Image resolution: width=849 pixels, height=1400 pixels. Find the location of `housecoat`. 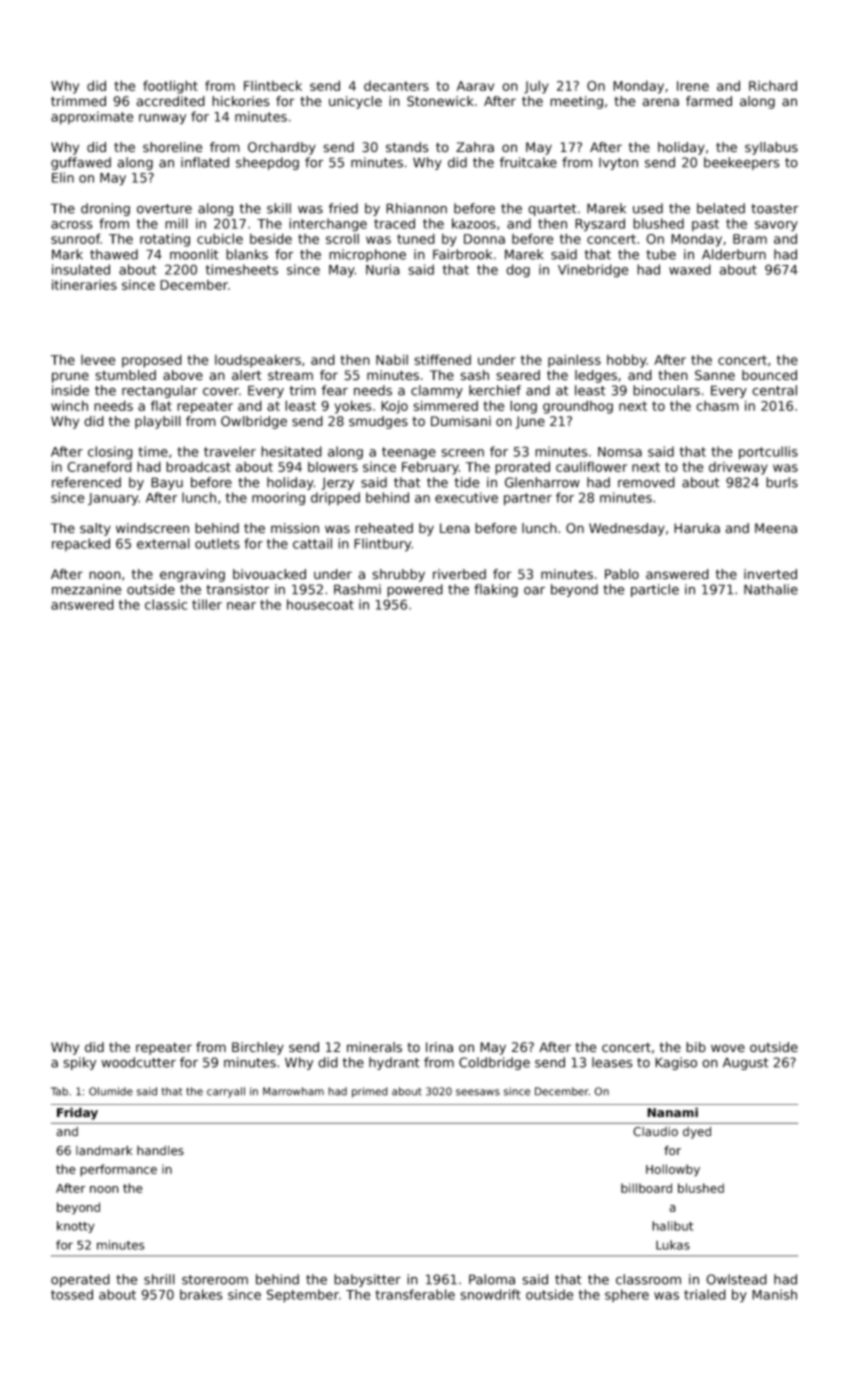

housecoat is located at coordinates (320, 604).
